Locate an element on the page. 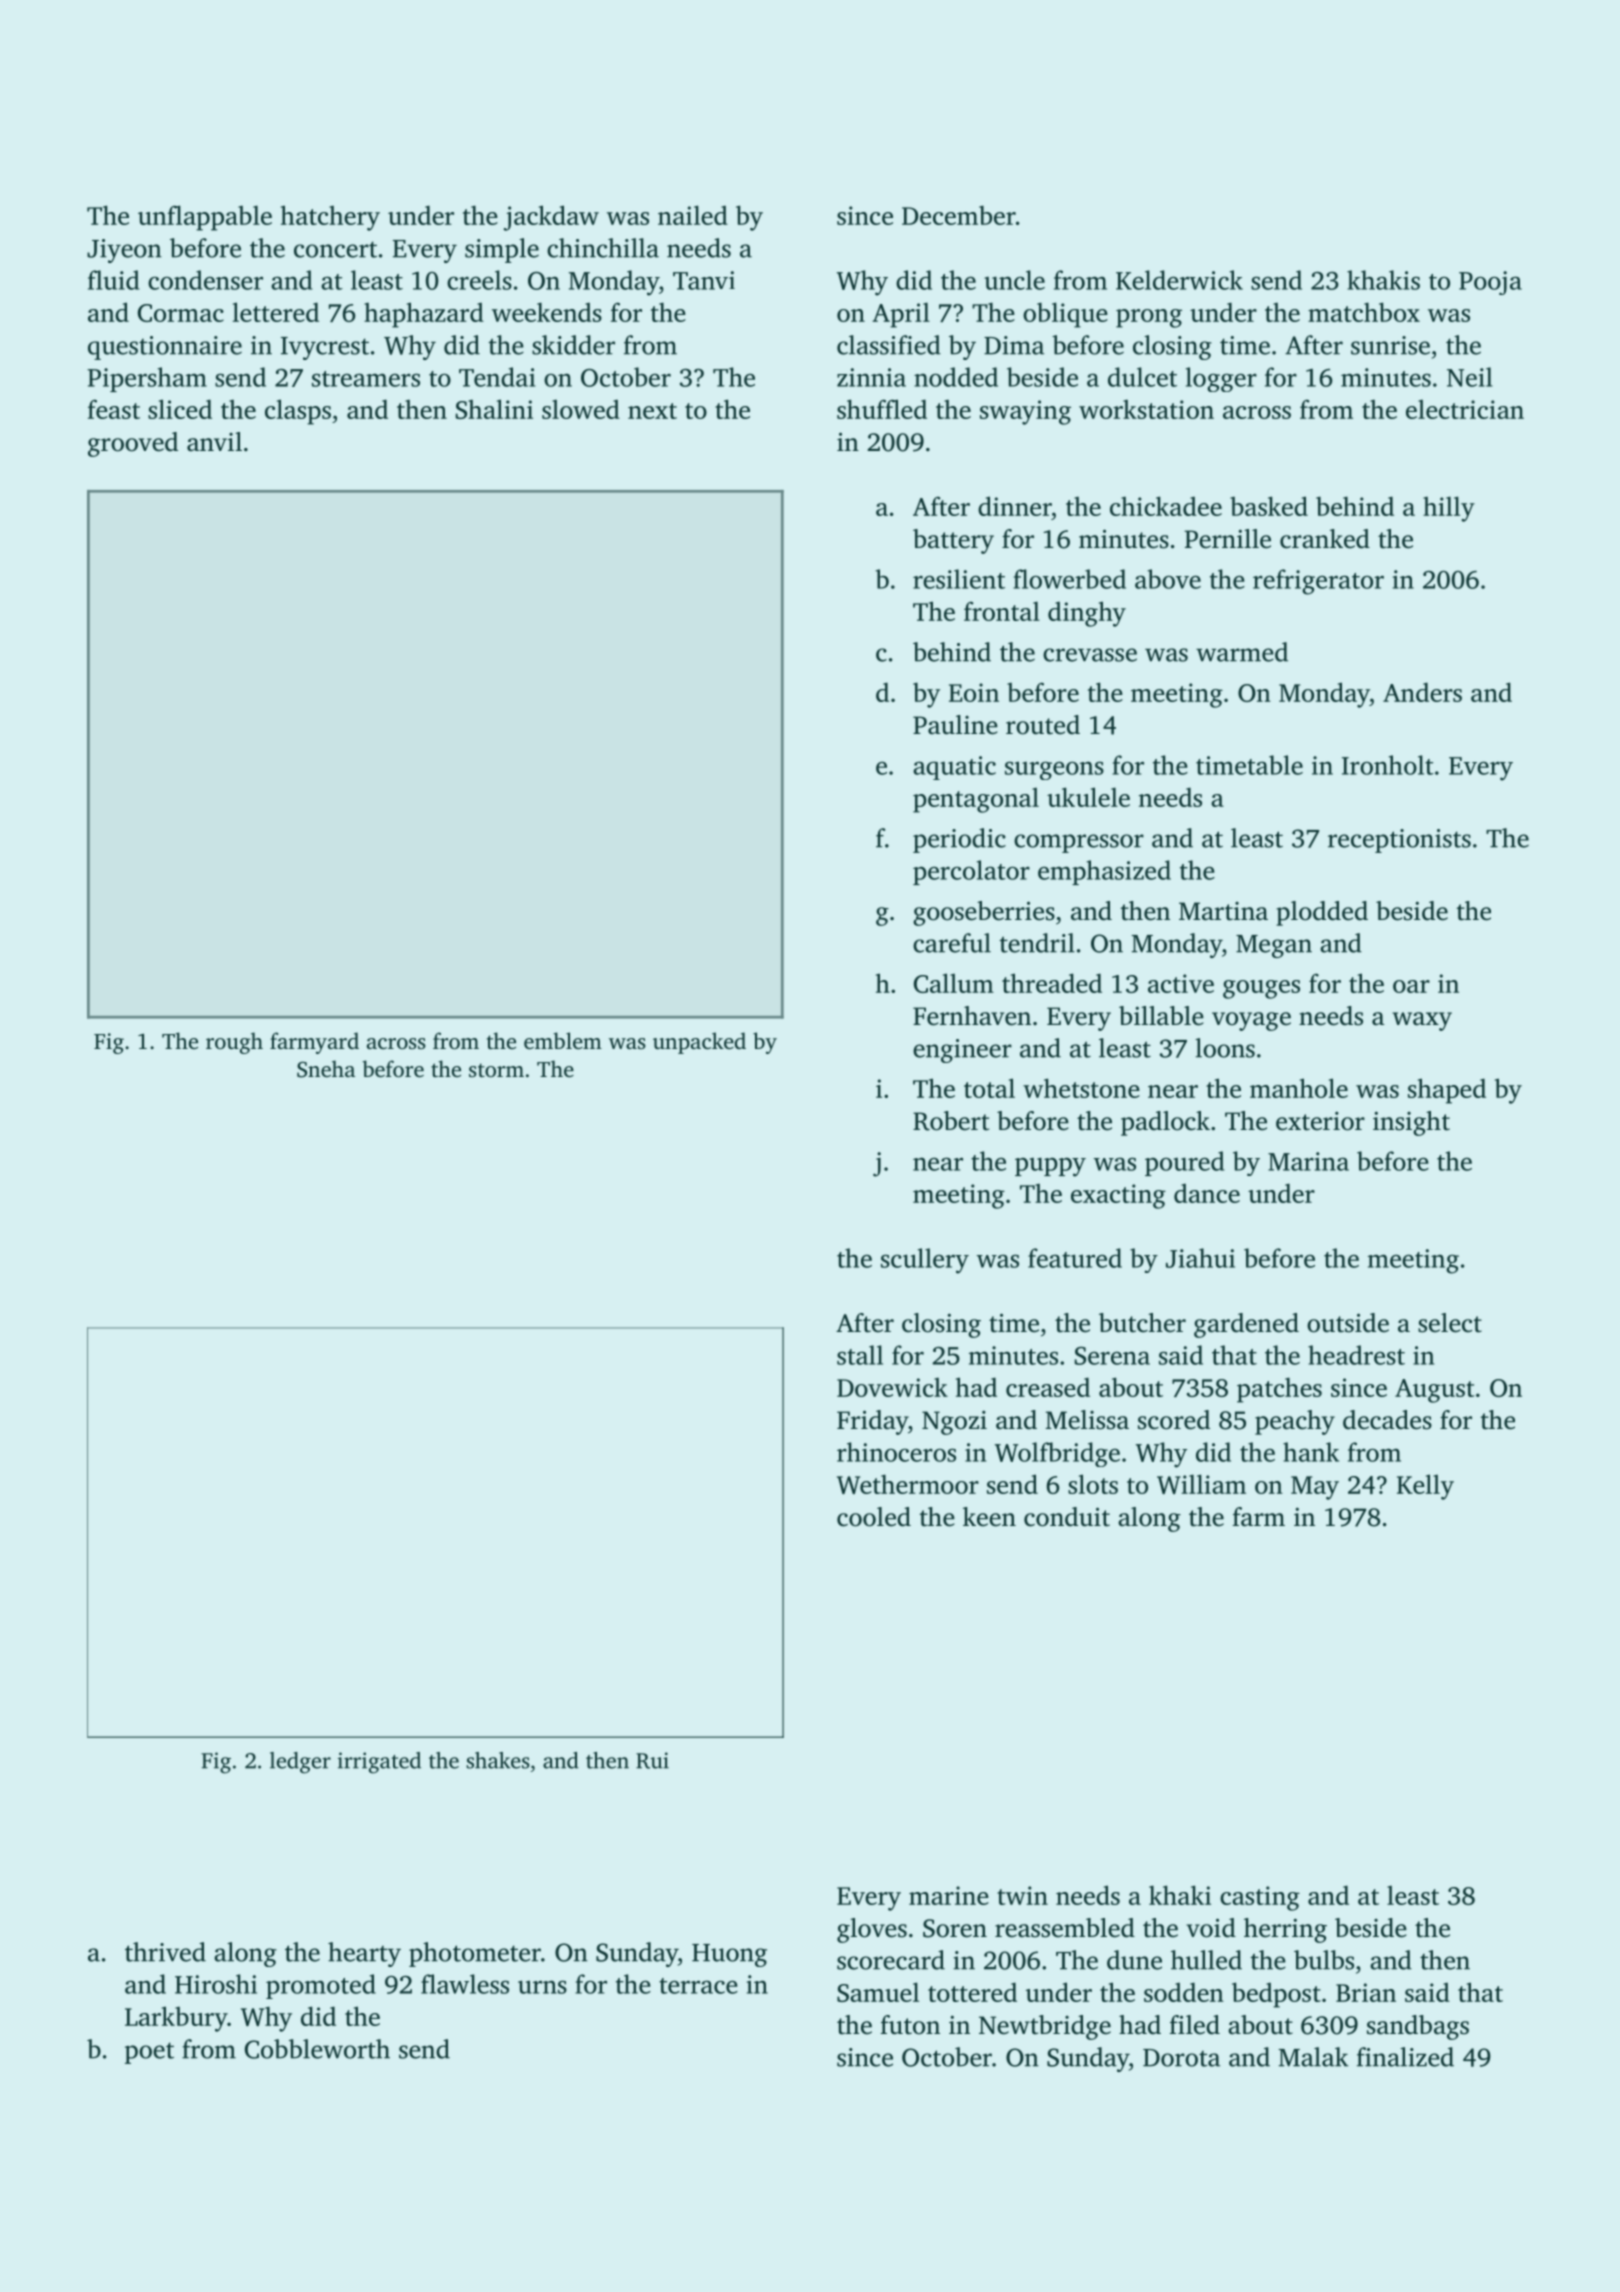  rough is located at coordinates (234, 1043).
